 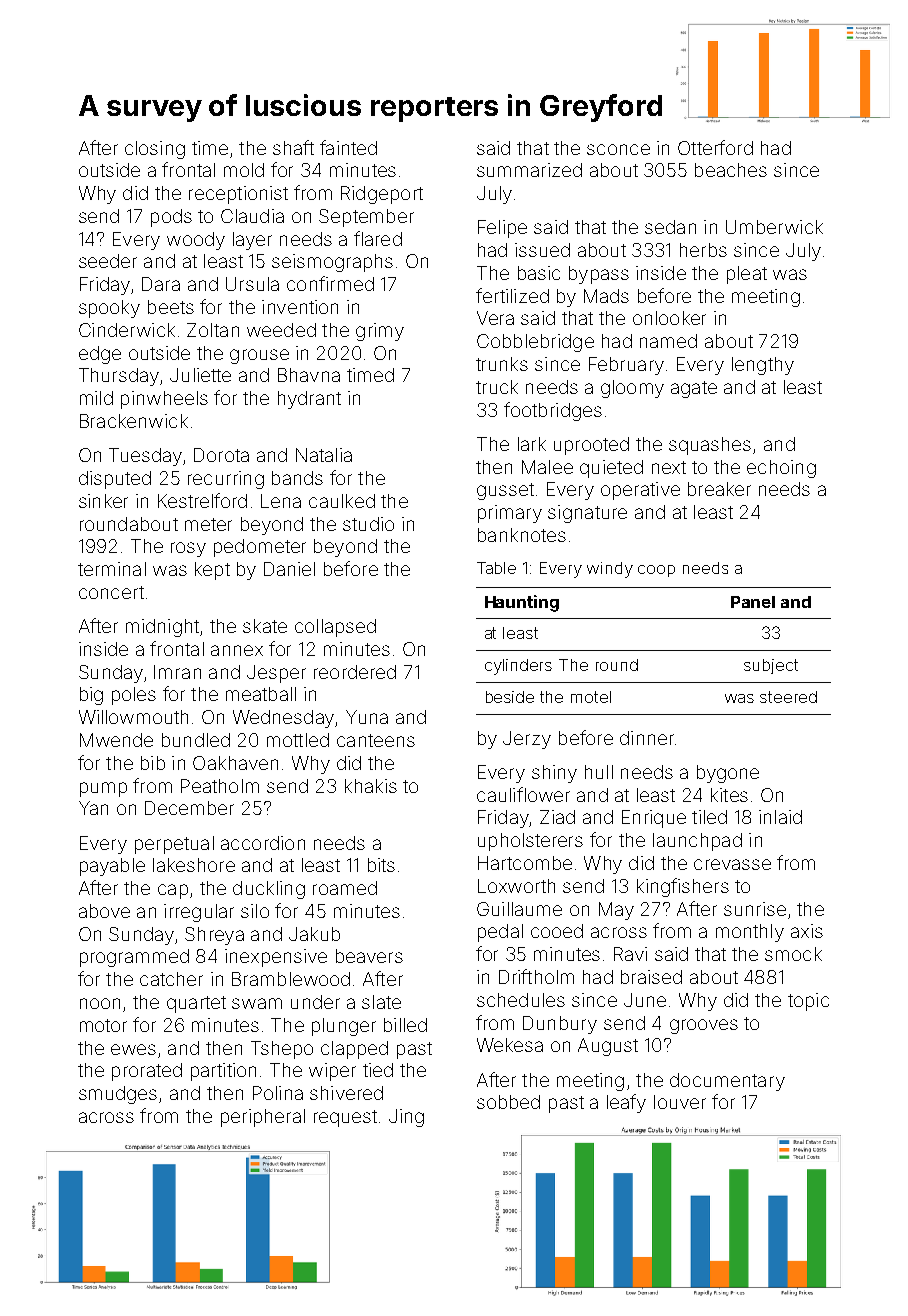 What do you see at coordinates (104, 911) in the screenshot?
I see `above` at bounding box center [104, 911].
